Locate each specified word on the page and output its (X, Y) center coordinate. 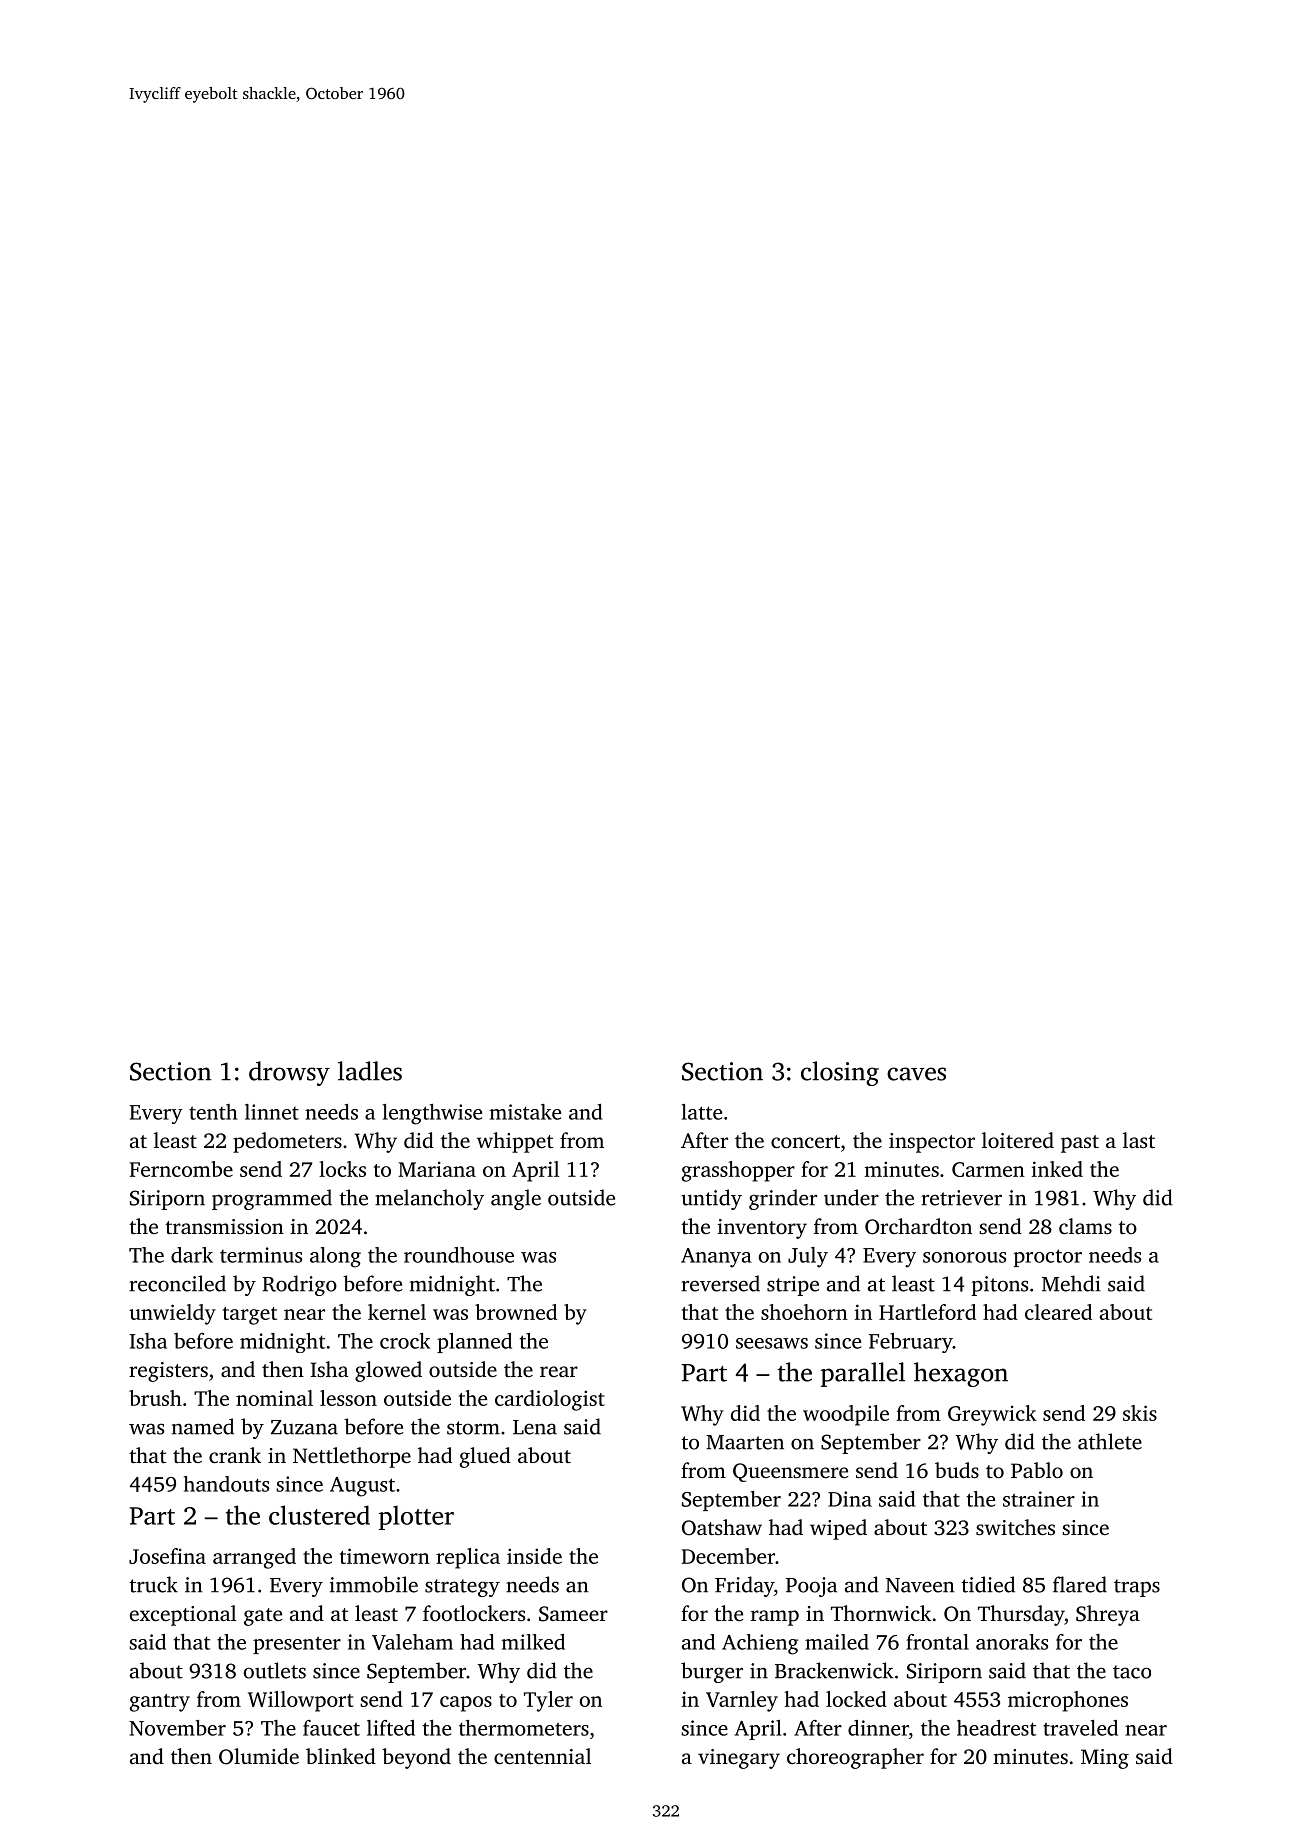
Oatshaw (722, 1527)
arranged (254, 1558)
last (1139, 1140)
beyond (416, 1758)
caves (916, 1074)
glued (485, 1457)
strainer (1039, 1499)
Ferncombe (181, 1169)
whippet (515, 1142)
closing (840, 1073)
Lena (535, 1427)
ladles (370, 1071)
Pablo (1037, 1470)
